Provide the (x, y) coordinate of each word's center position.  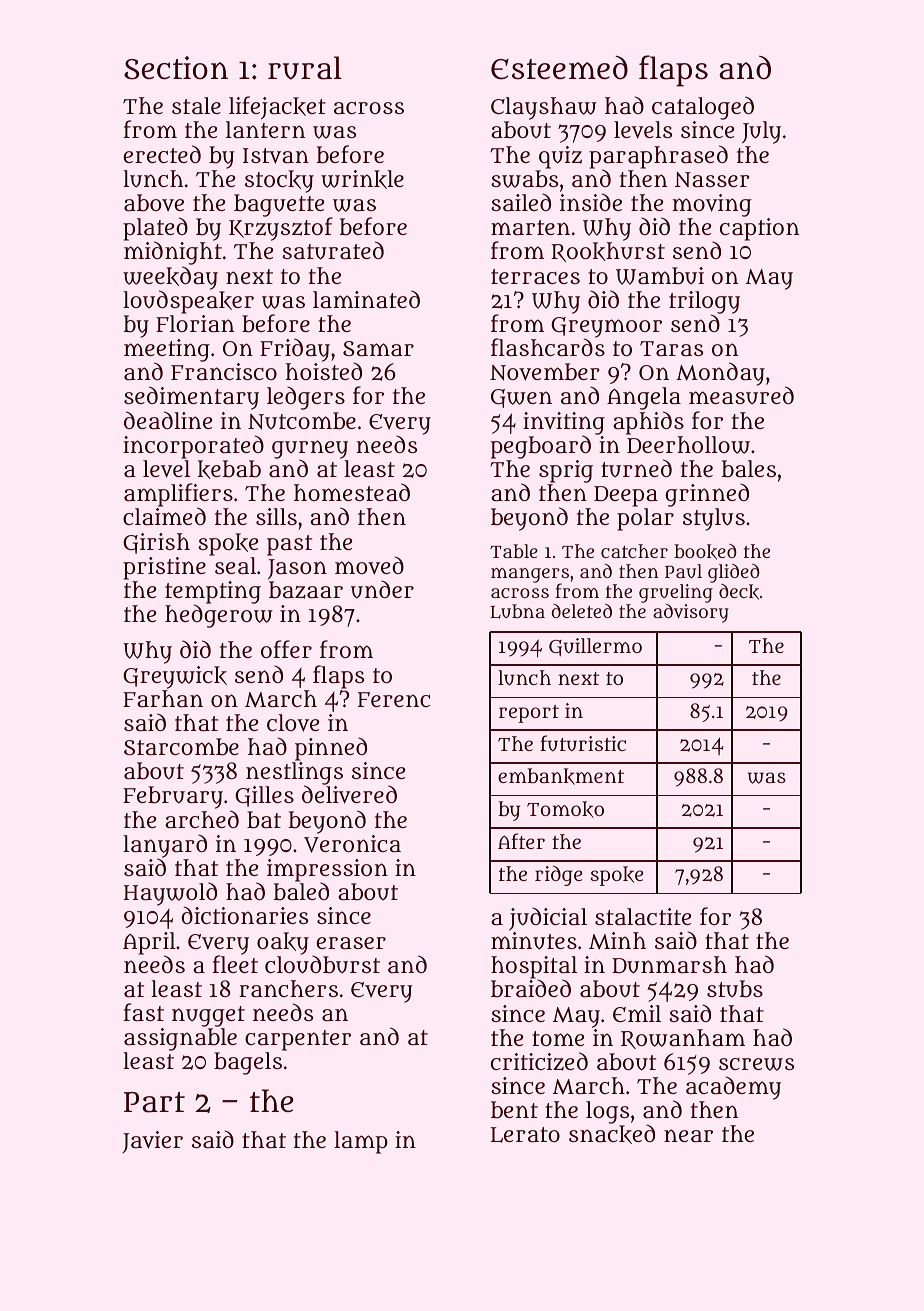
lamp (361, 1142)
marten (530, 227)
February (173, 797)
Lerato (525, 1135)
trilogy (704, 302)
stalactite (643, 916)
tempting (213, 593)
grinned (707, 495)
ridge (558, 876)
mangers (530, 575)
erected (162, 154)
